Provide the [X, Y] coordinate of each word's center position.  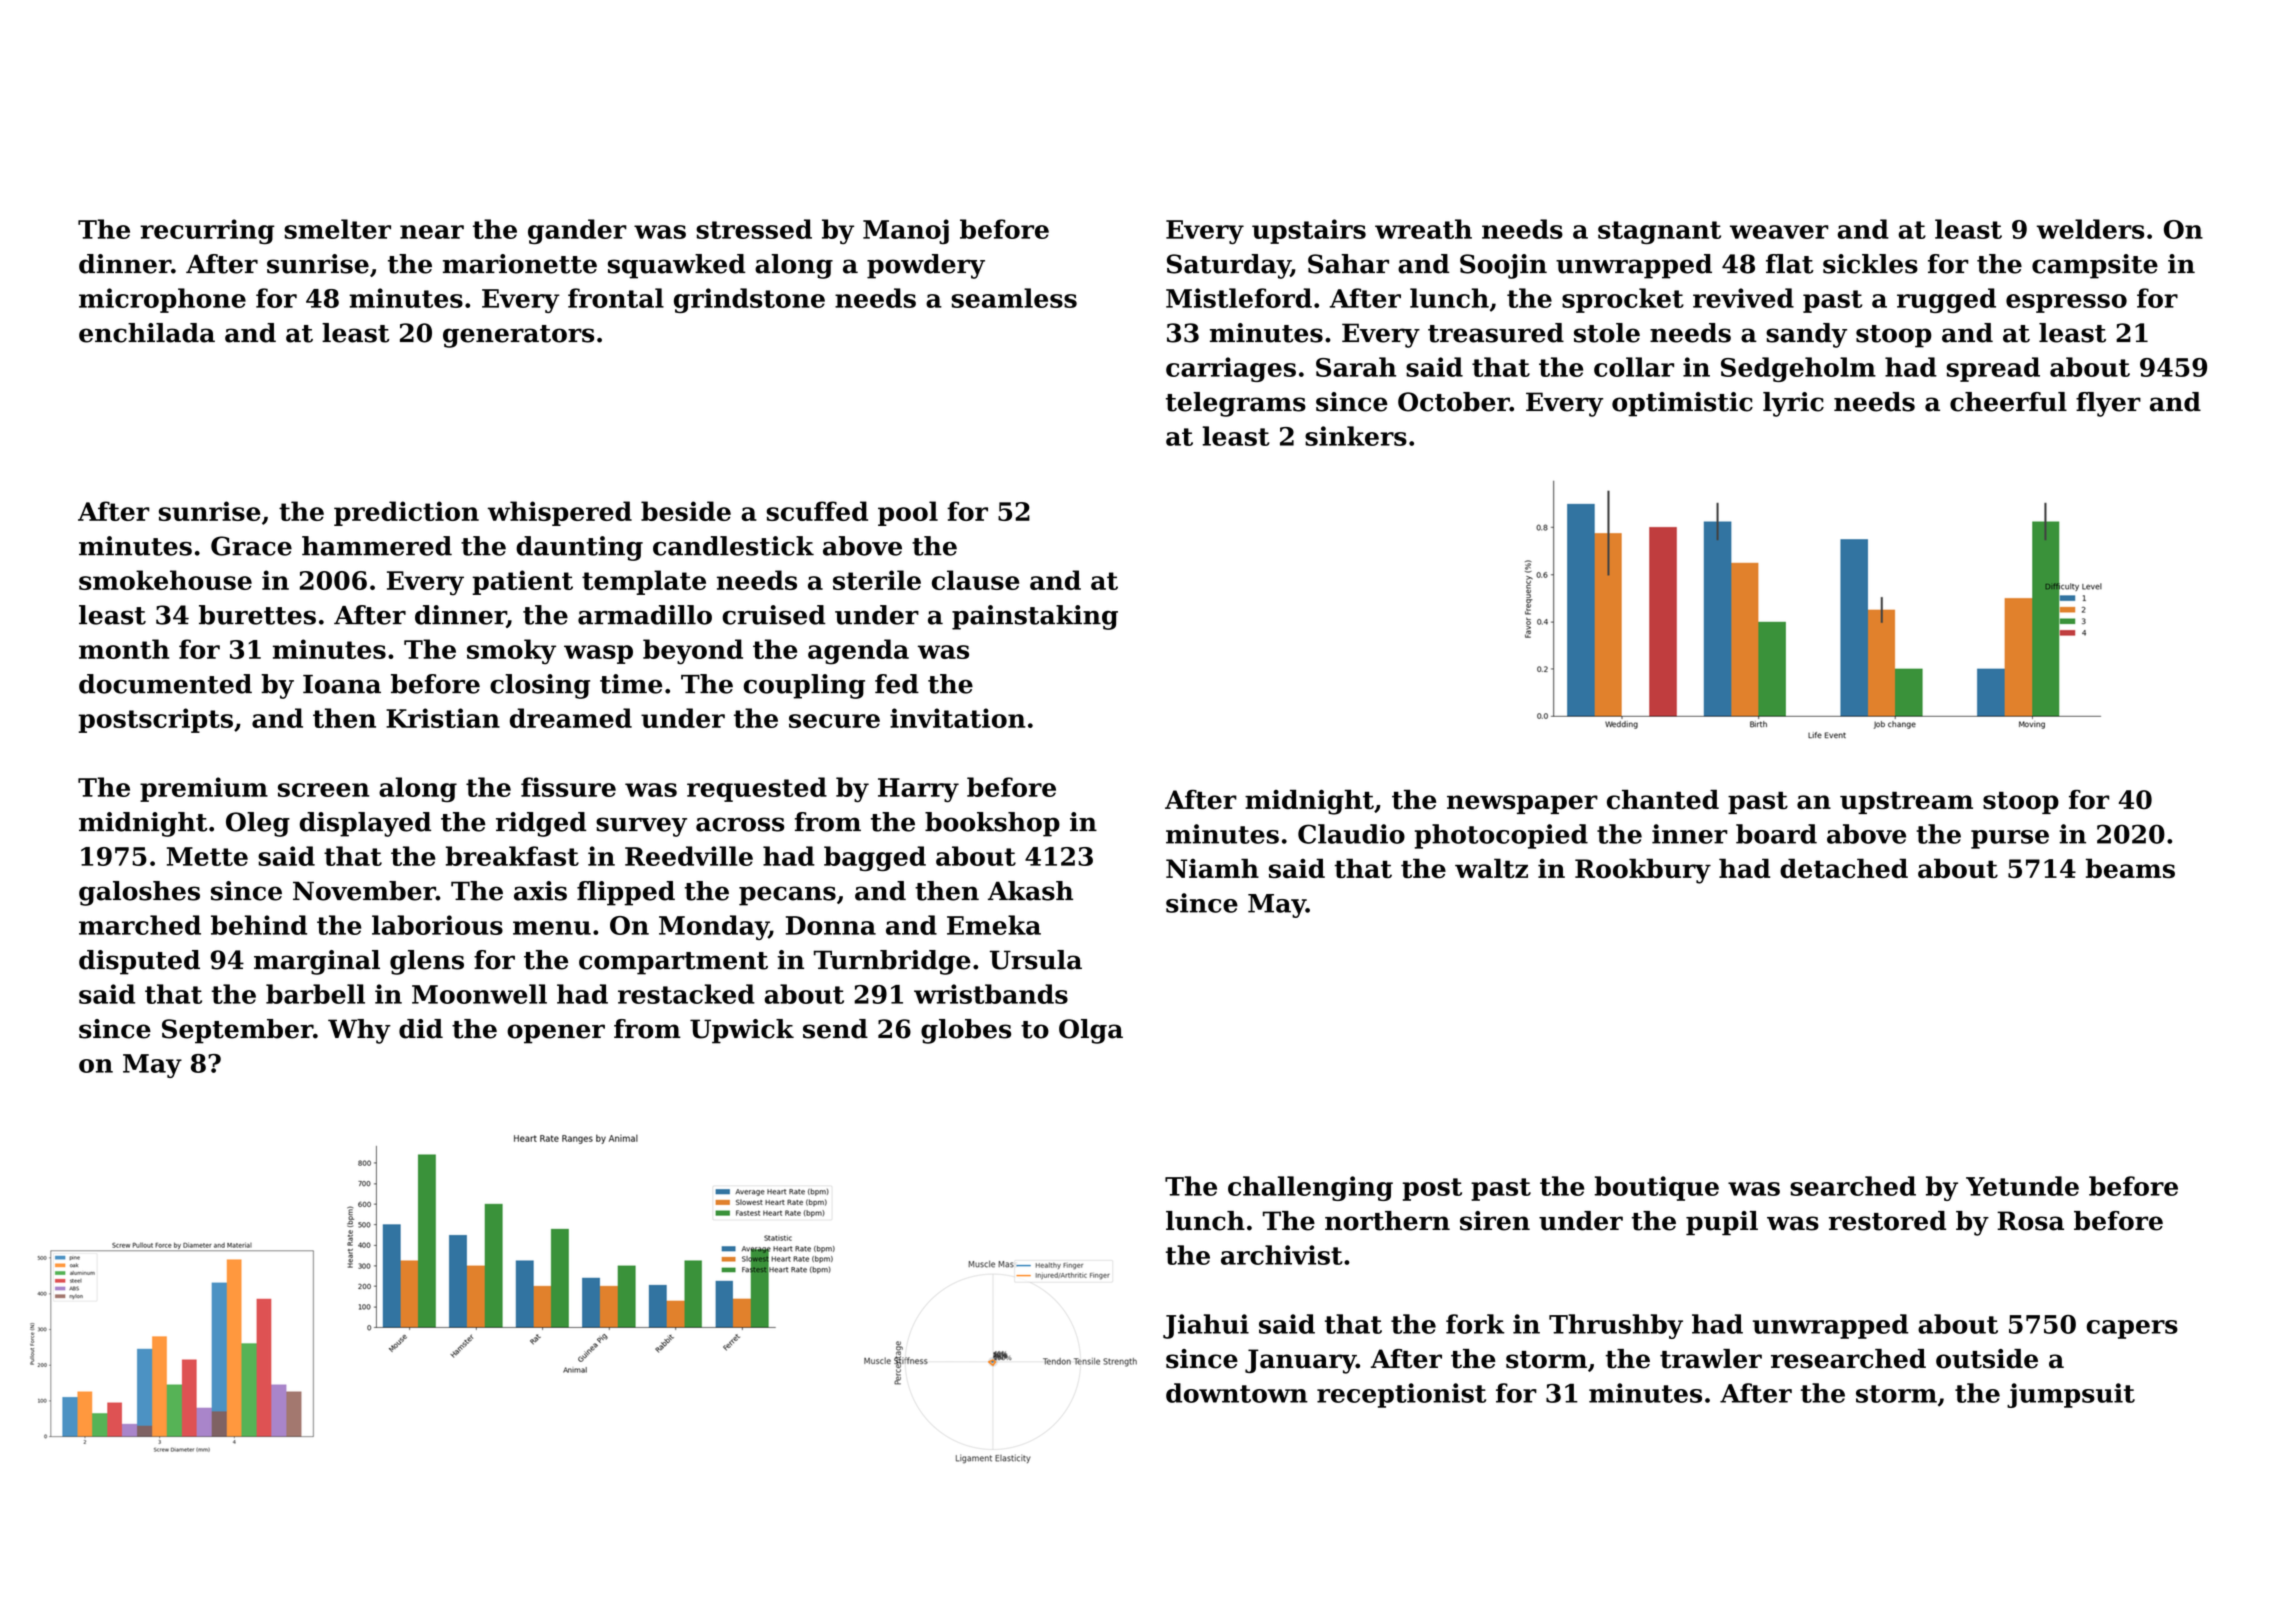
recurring [207, 231]
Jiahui [1206, 1326]
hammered [377, 546]
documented [165, 684]
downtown [1237, 1393]
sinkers [1356, 436]
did [421, 1029]
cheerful [2008, 402]
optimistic [1682, 404]
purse [2010, 839]
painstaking [1035, 617]
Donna [831, 925]
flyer [2108, 404]
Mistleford [1239, 298]
